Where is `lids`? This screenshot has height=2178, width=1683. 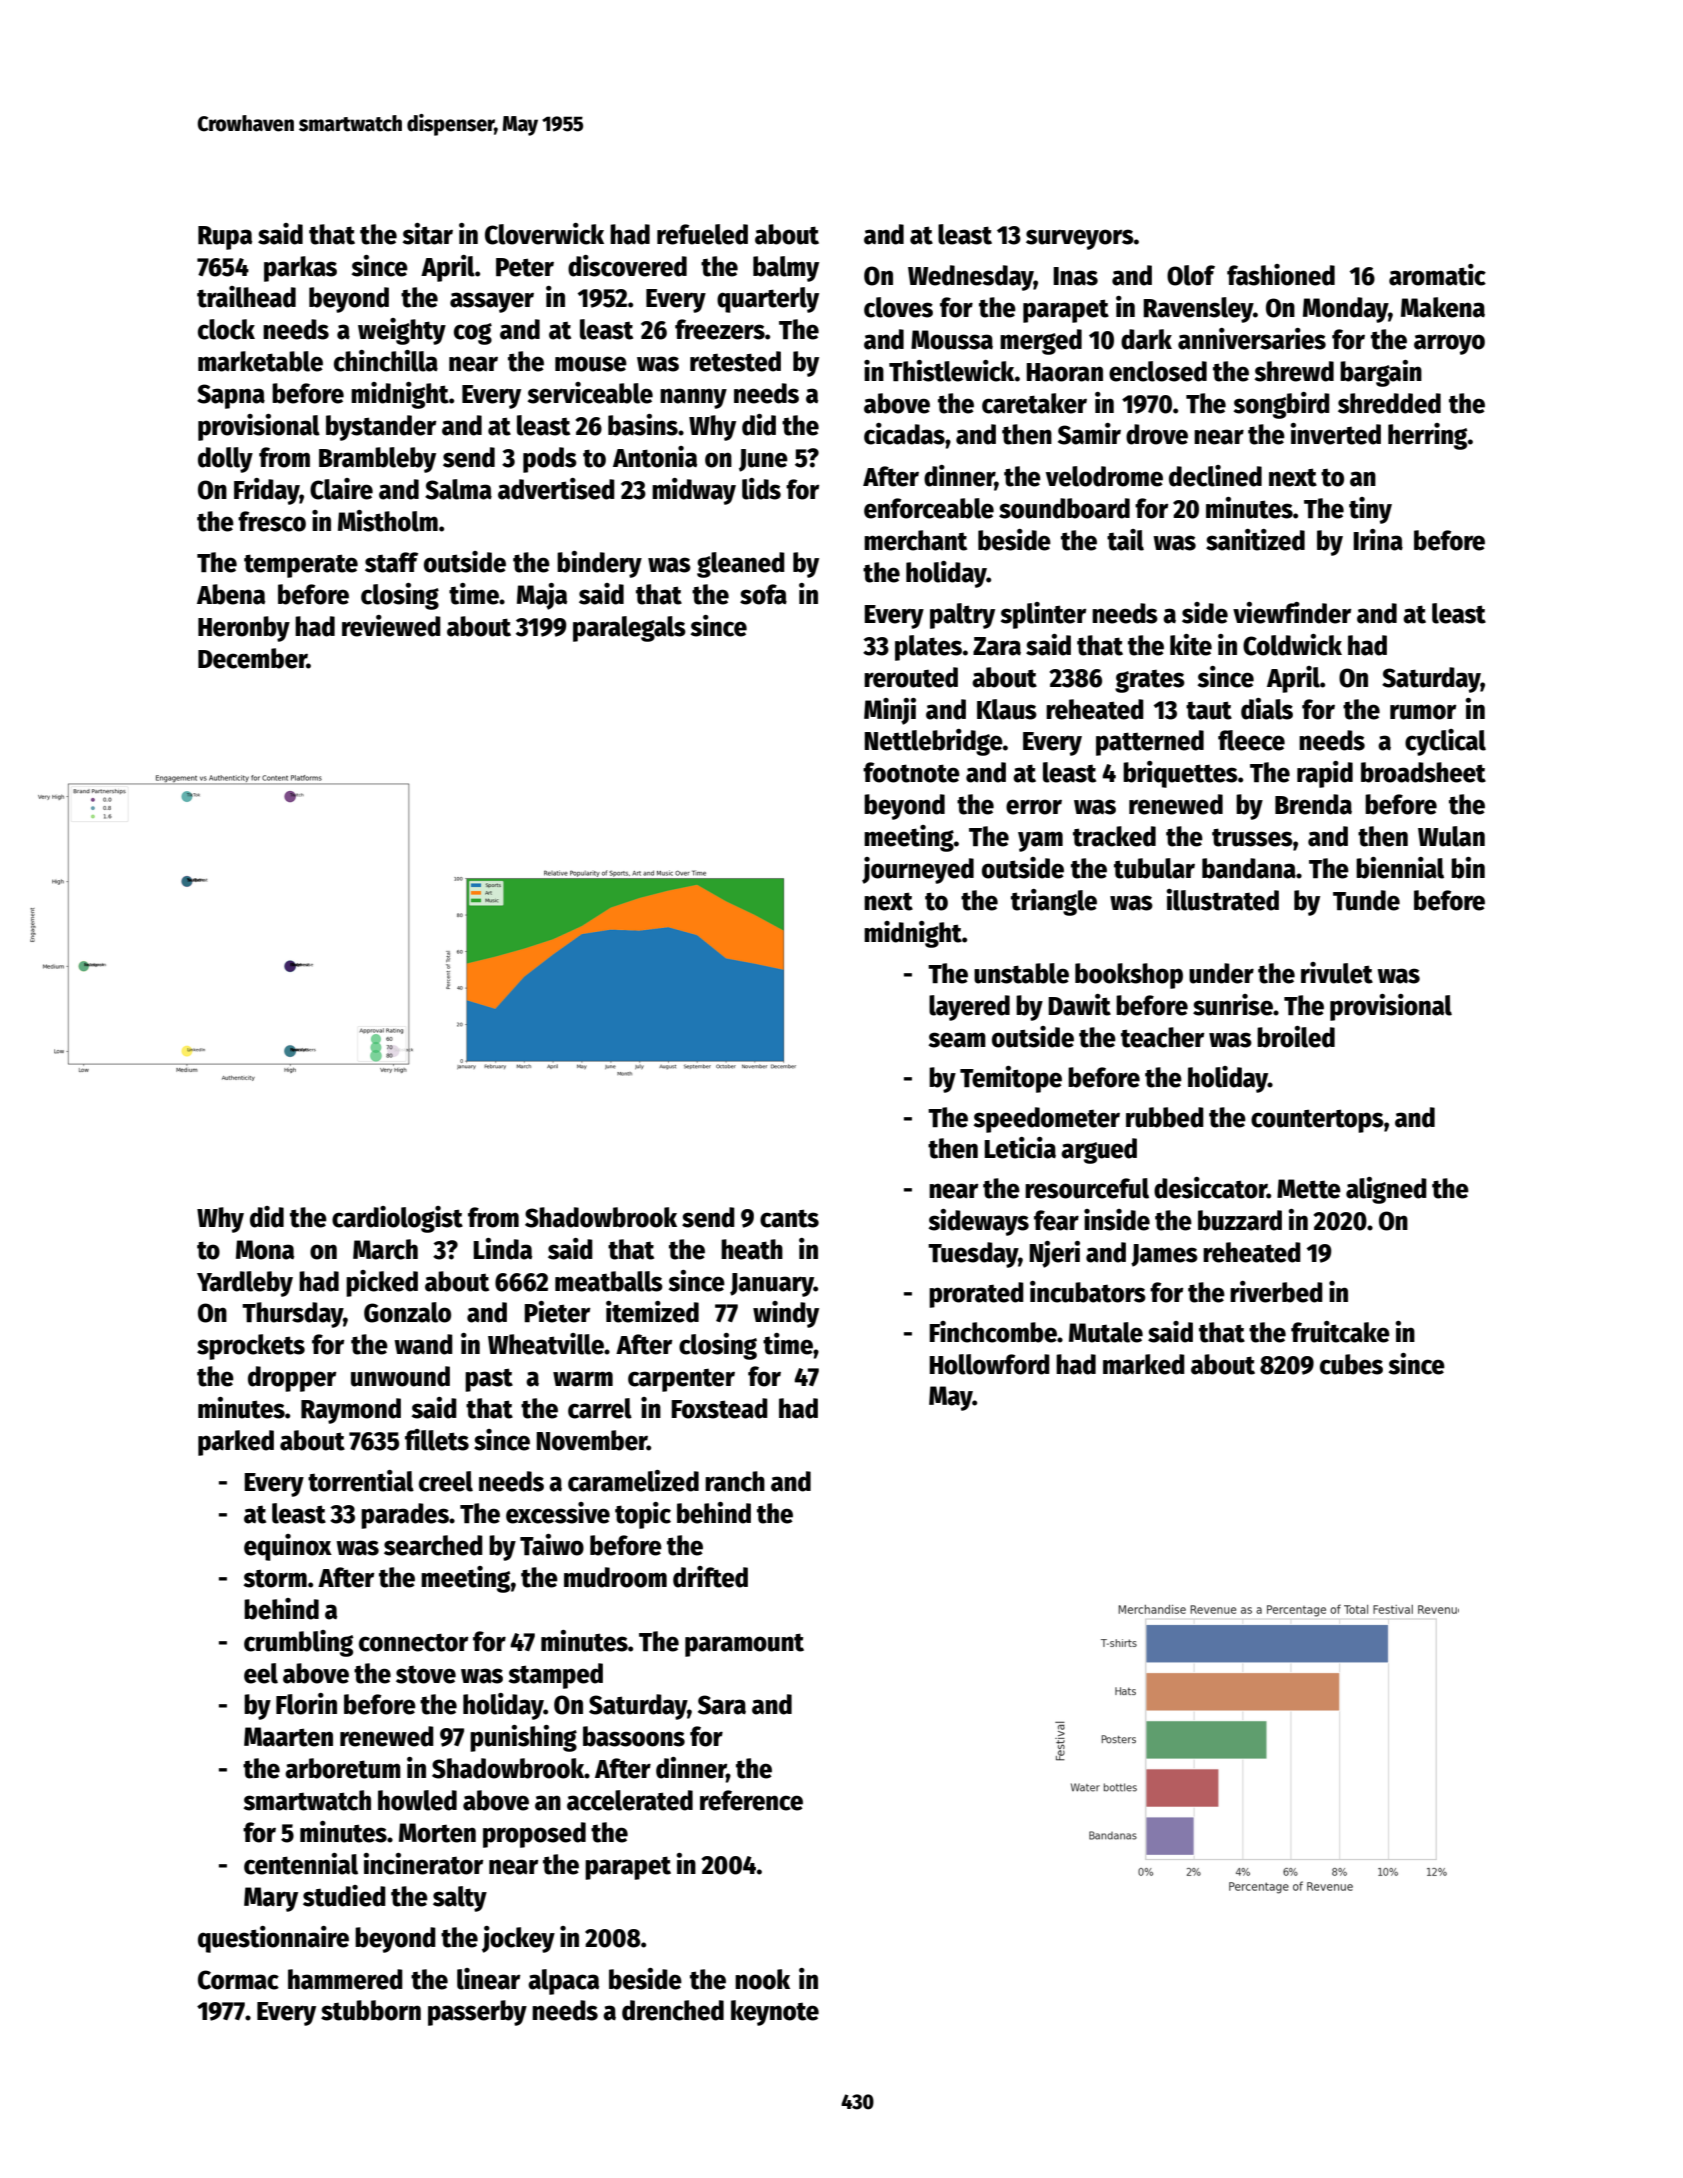 lids is located at coordinates (761, 489).
